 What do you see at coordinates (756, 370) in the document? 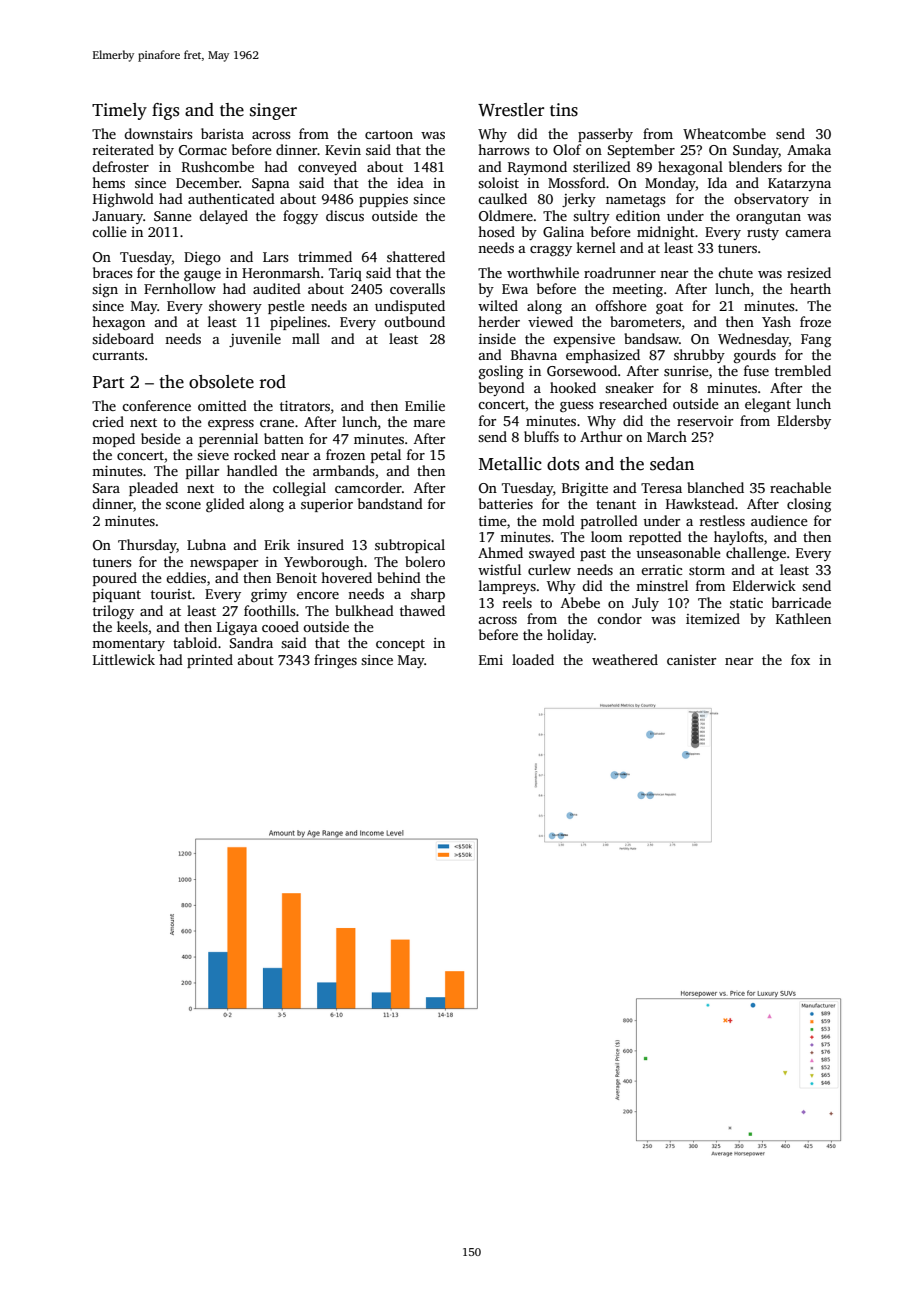
I see `fuse` at bounding box center [756, 370].
